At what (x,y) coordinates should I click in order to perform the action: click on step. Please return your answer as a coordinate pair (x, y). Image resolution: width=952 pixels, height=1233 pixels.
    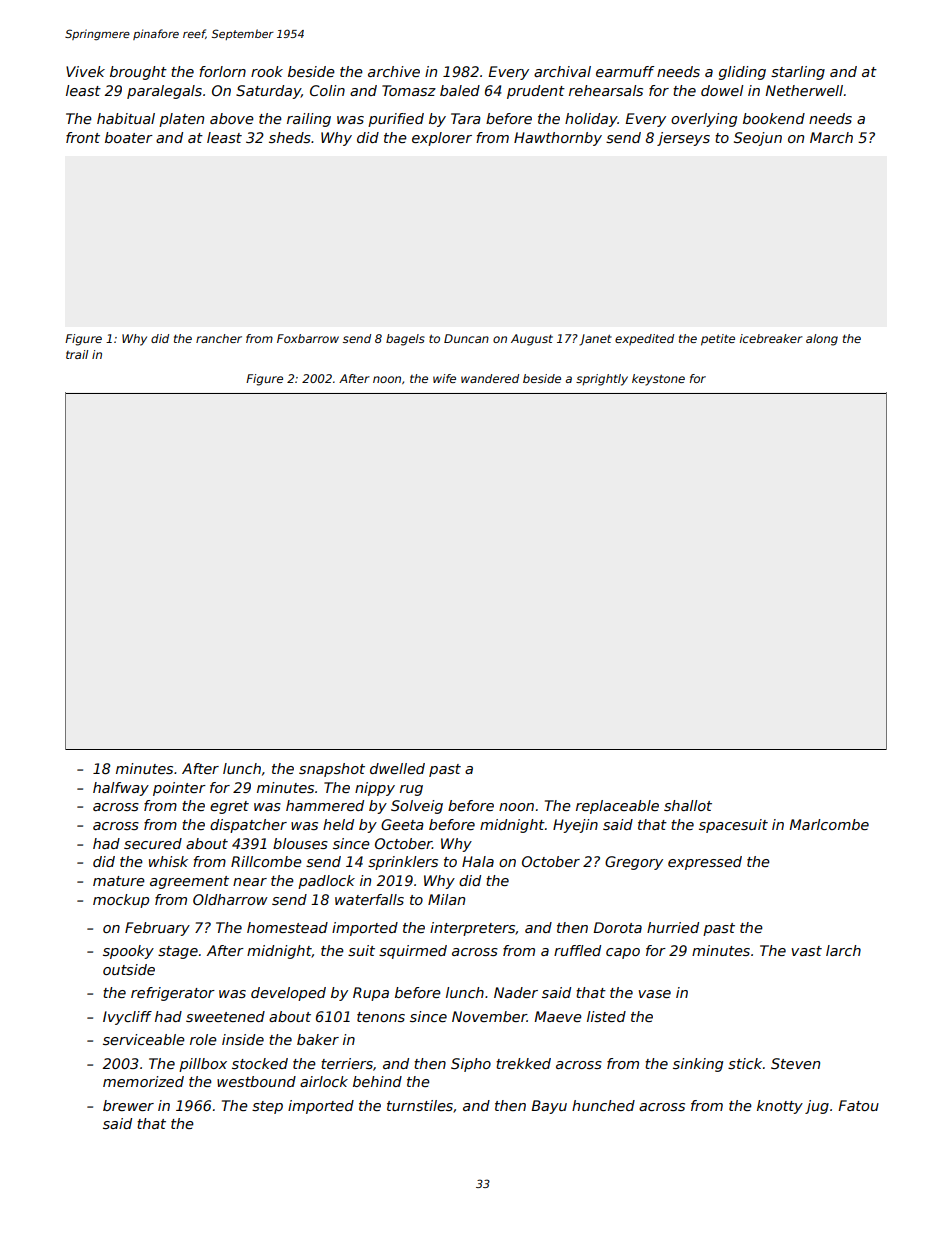
    Looking at the image, I should click on (267, 1107).
